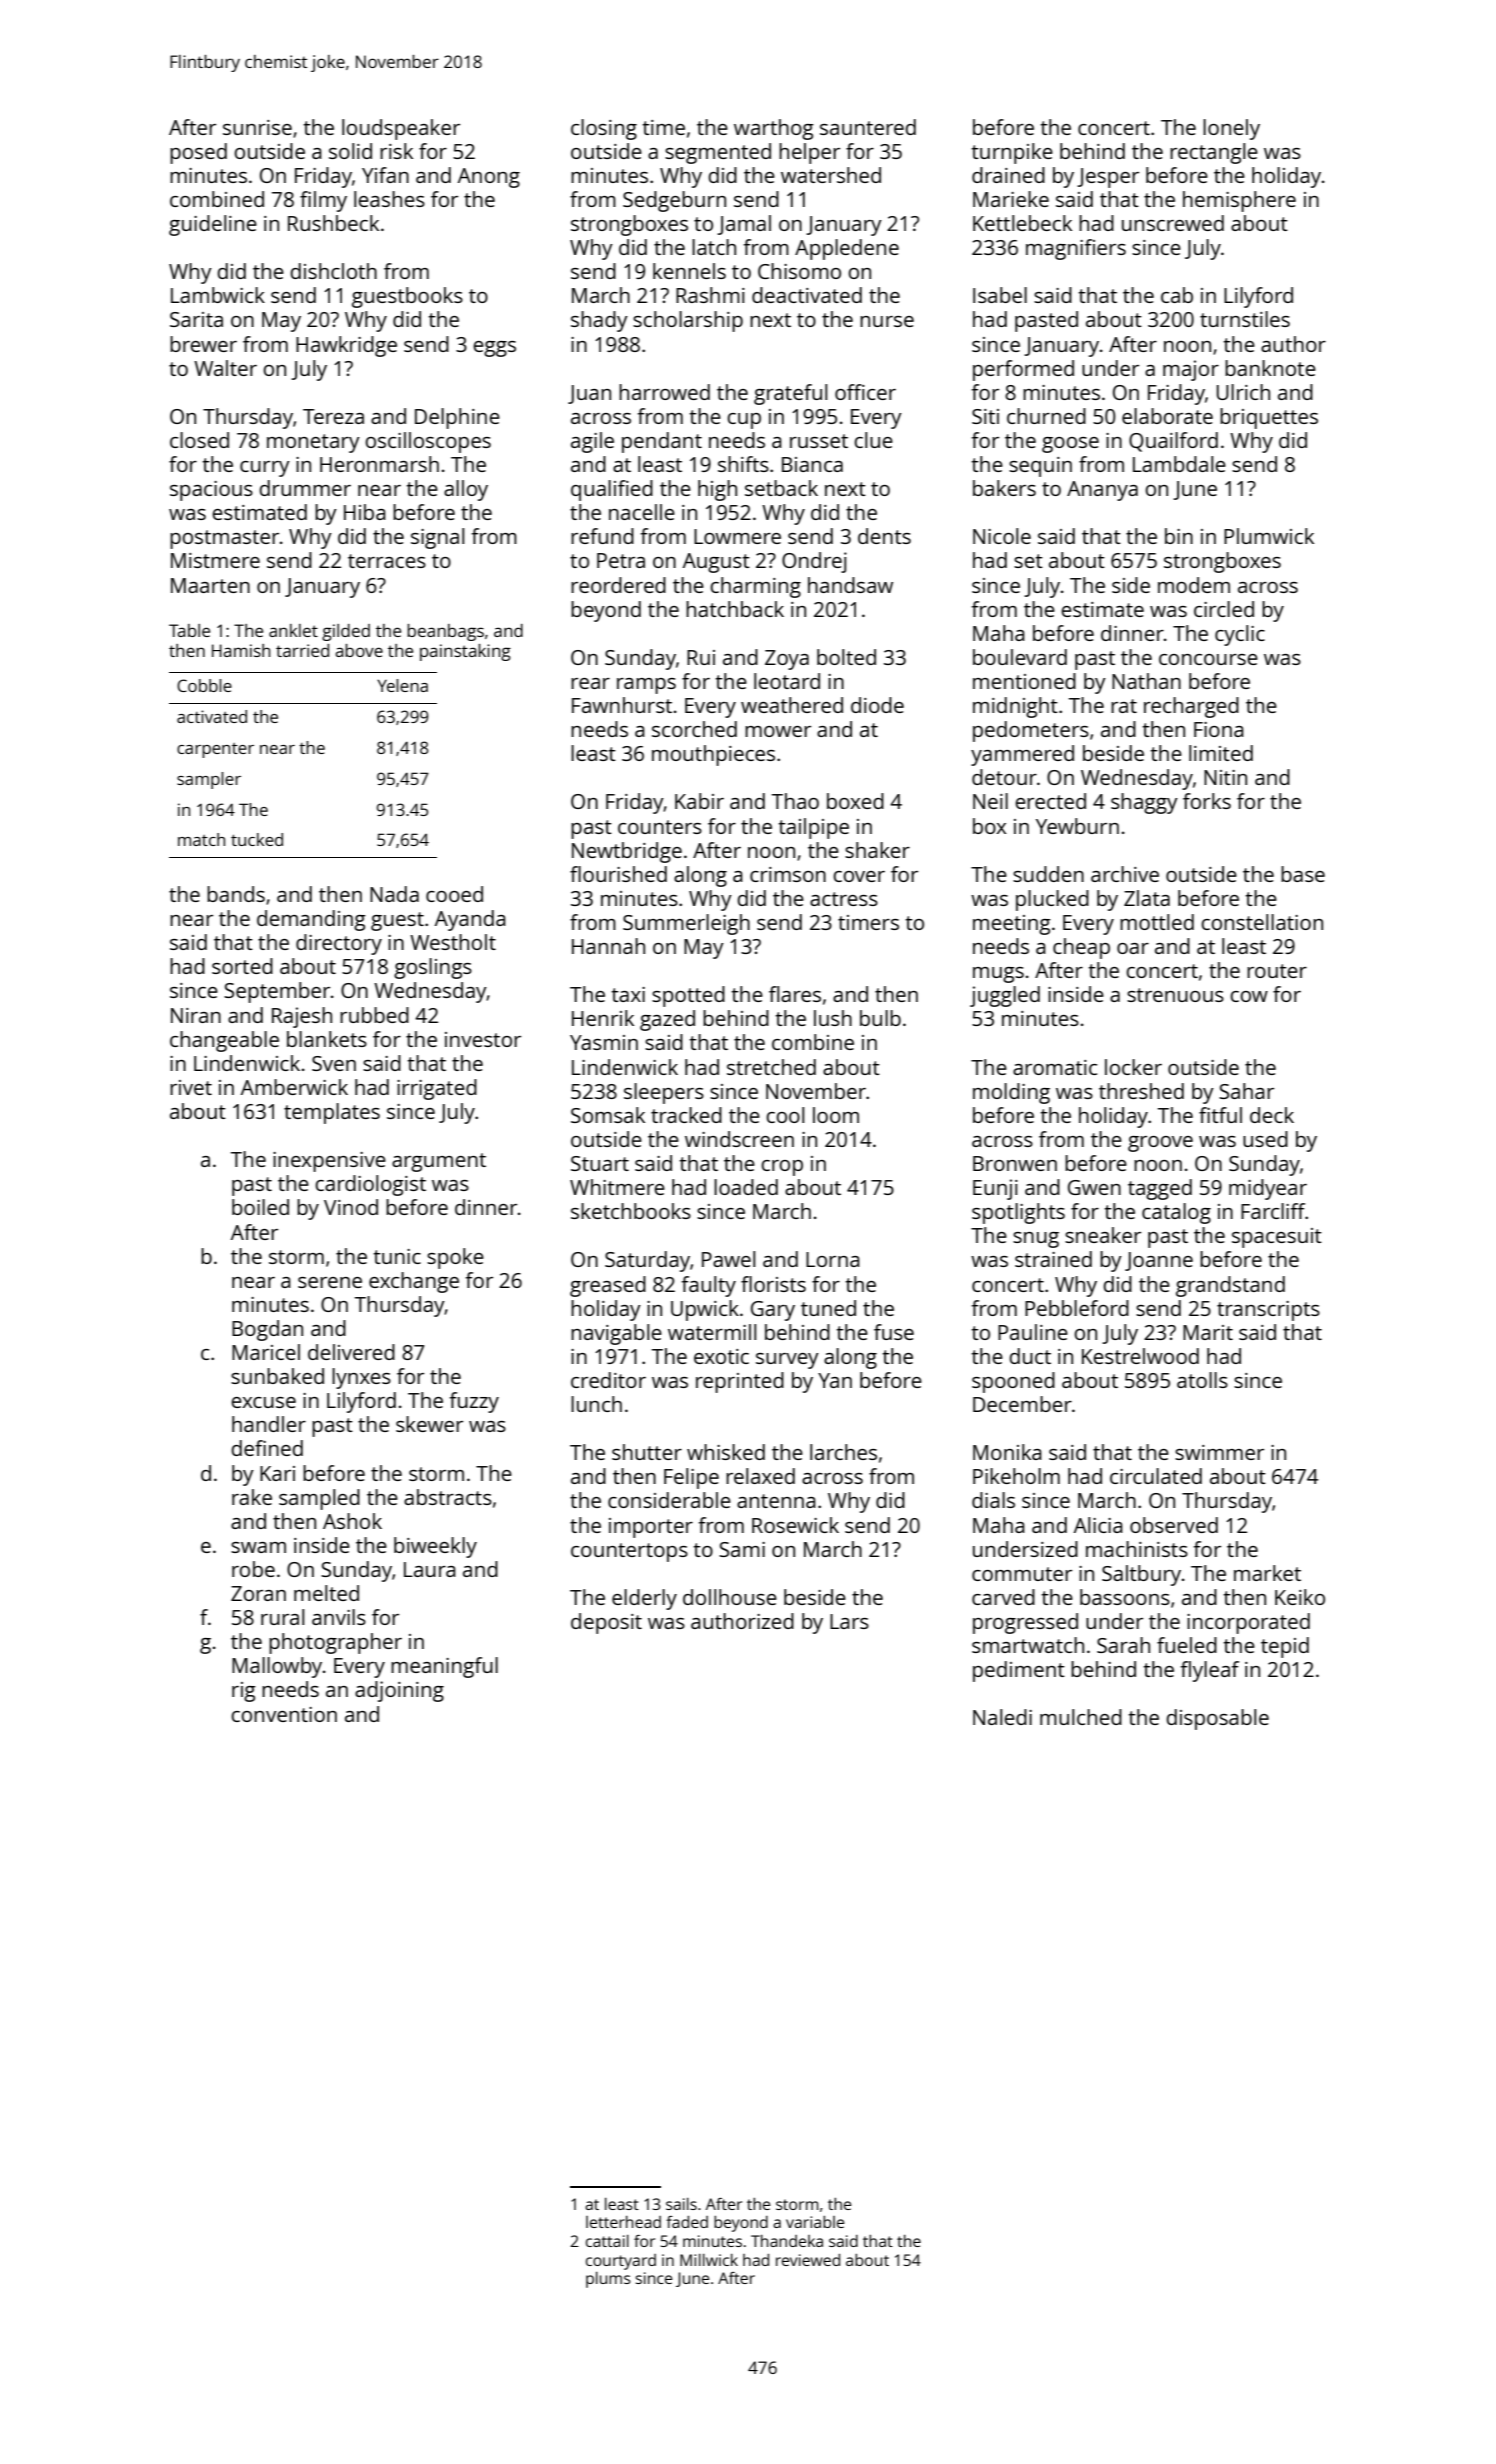 This screenshot has height=2464, width=1496. What do you see at coordinates (1020, 657) in the screenshot?
I see `boulevard` at bounding box center [1020, 657].
